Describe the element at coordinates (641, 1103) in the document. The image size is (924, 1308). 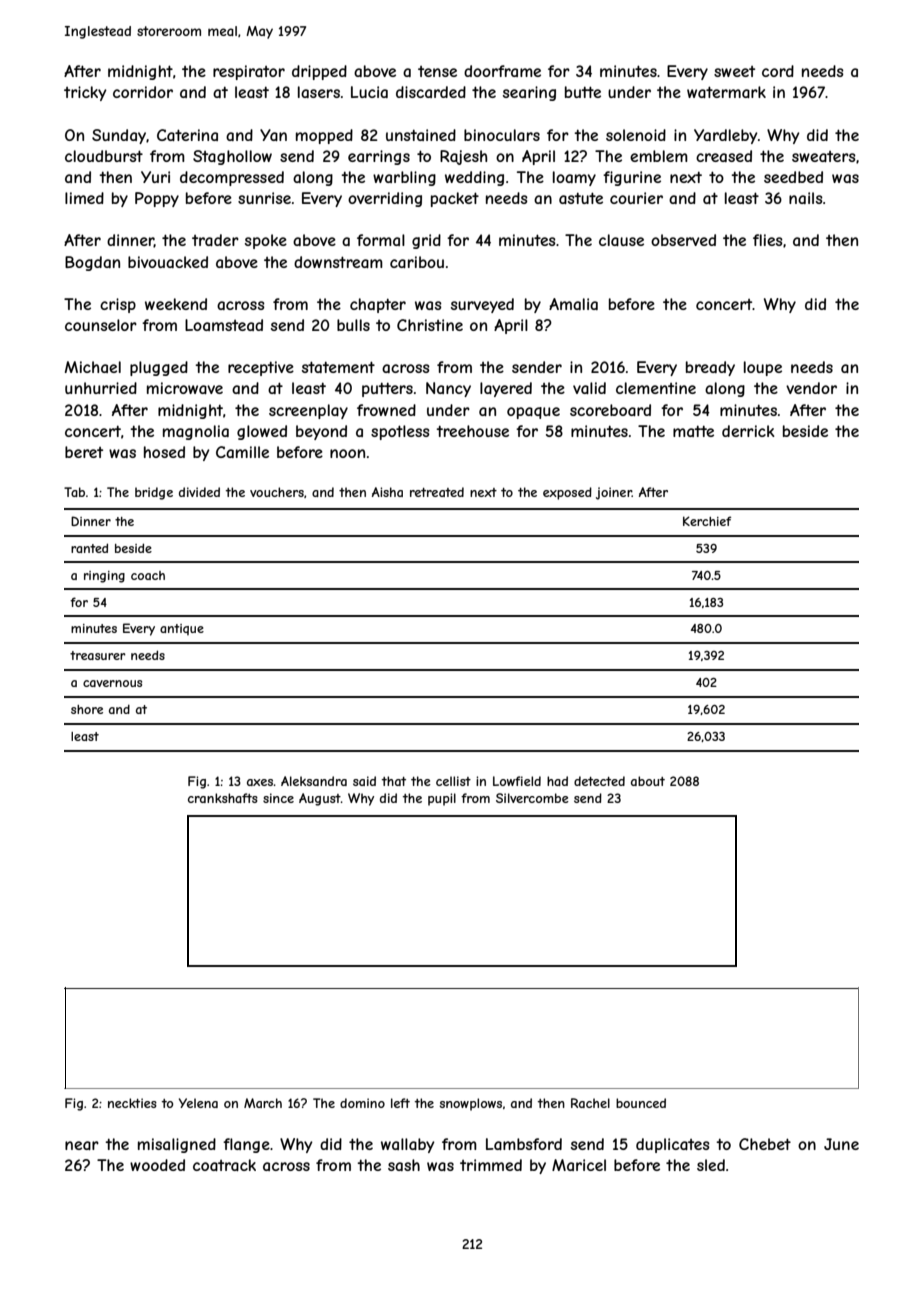
I see `bounced` at that location.
